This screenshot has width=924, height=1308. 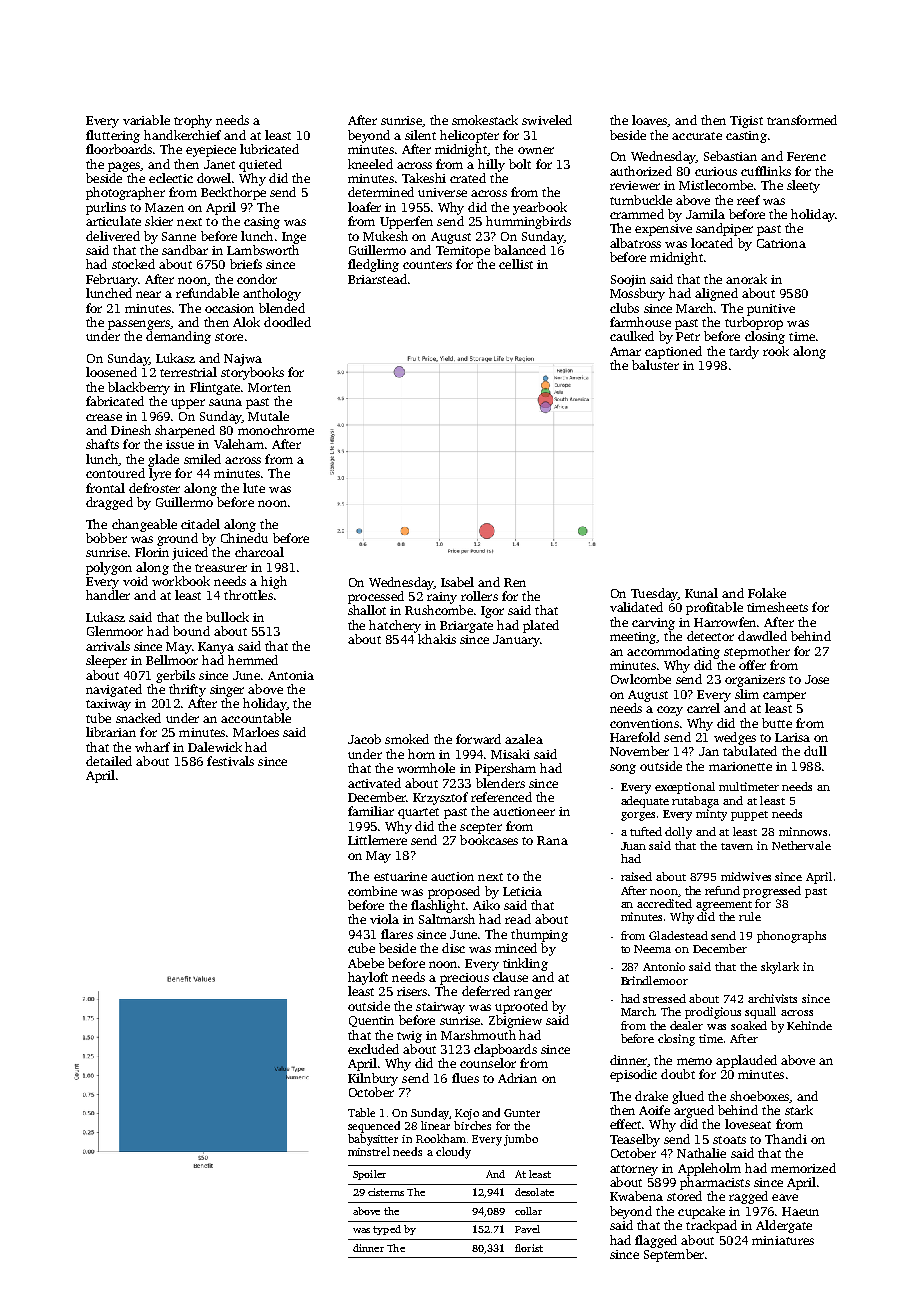 What do you see at coordinates (377, 279) in the screenshot?
I see `Briarstead` at bounding box center [377, 279].
